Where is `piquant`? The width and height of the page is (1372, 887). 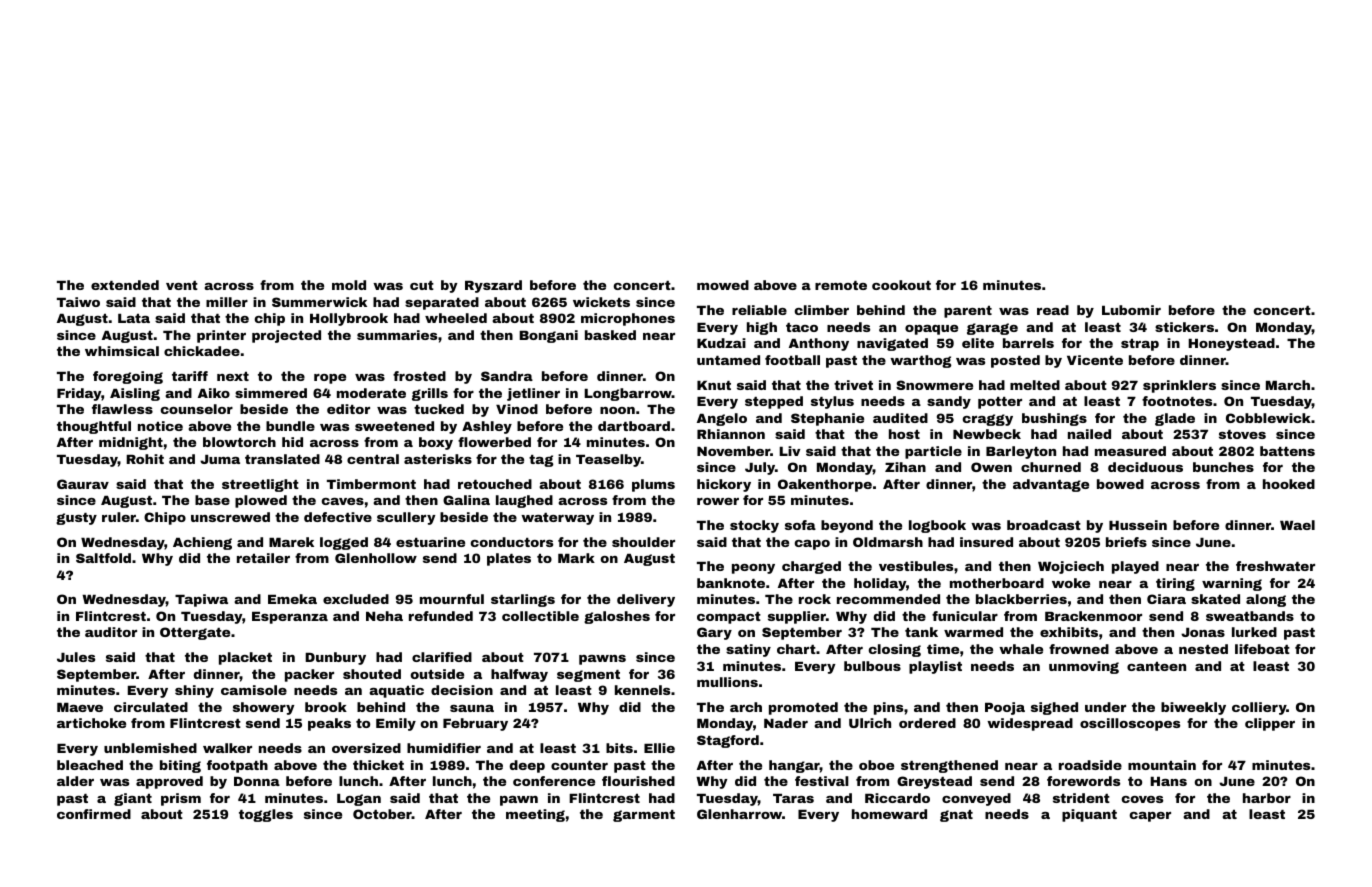
piquant is located at coordinates (1089, 815).
